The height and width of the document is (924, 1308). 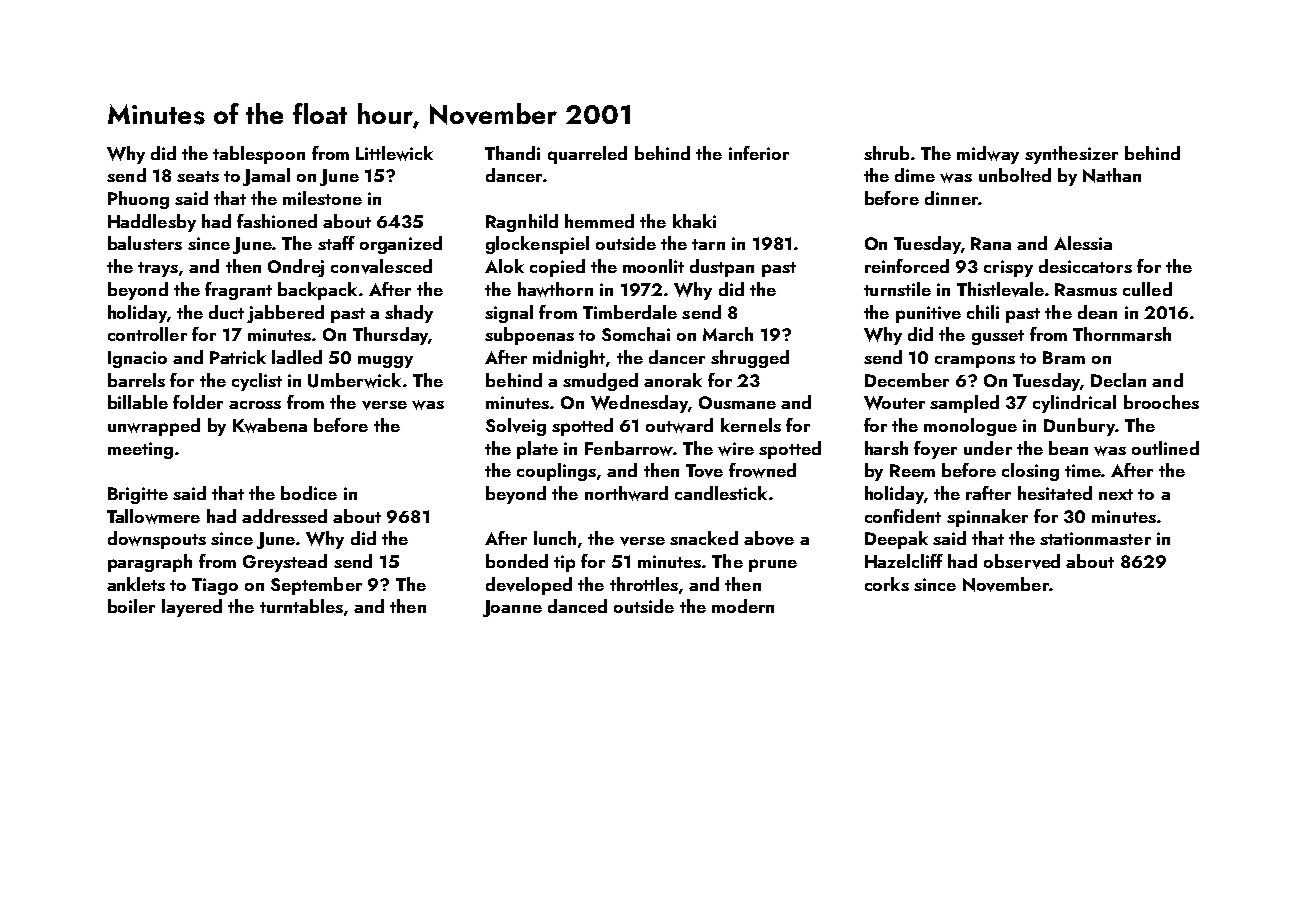 What do you see at coordinates (522, 223) in the document?
I see `Ragnhild` at bounding box center [522, 223].
